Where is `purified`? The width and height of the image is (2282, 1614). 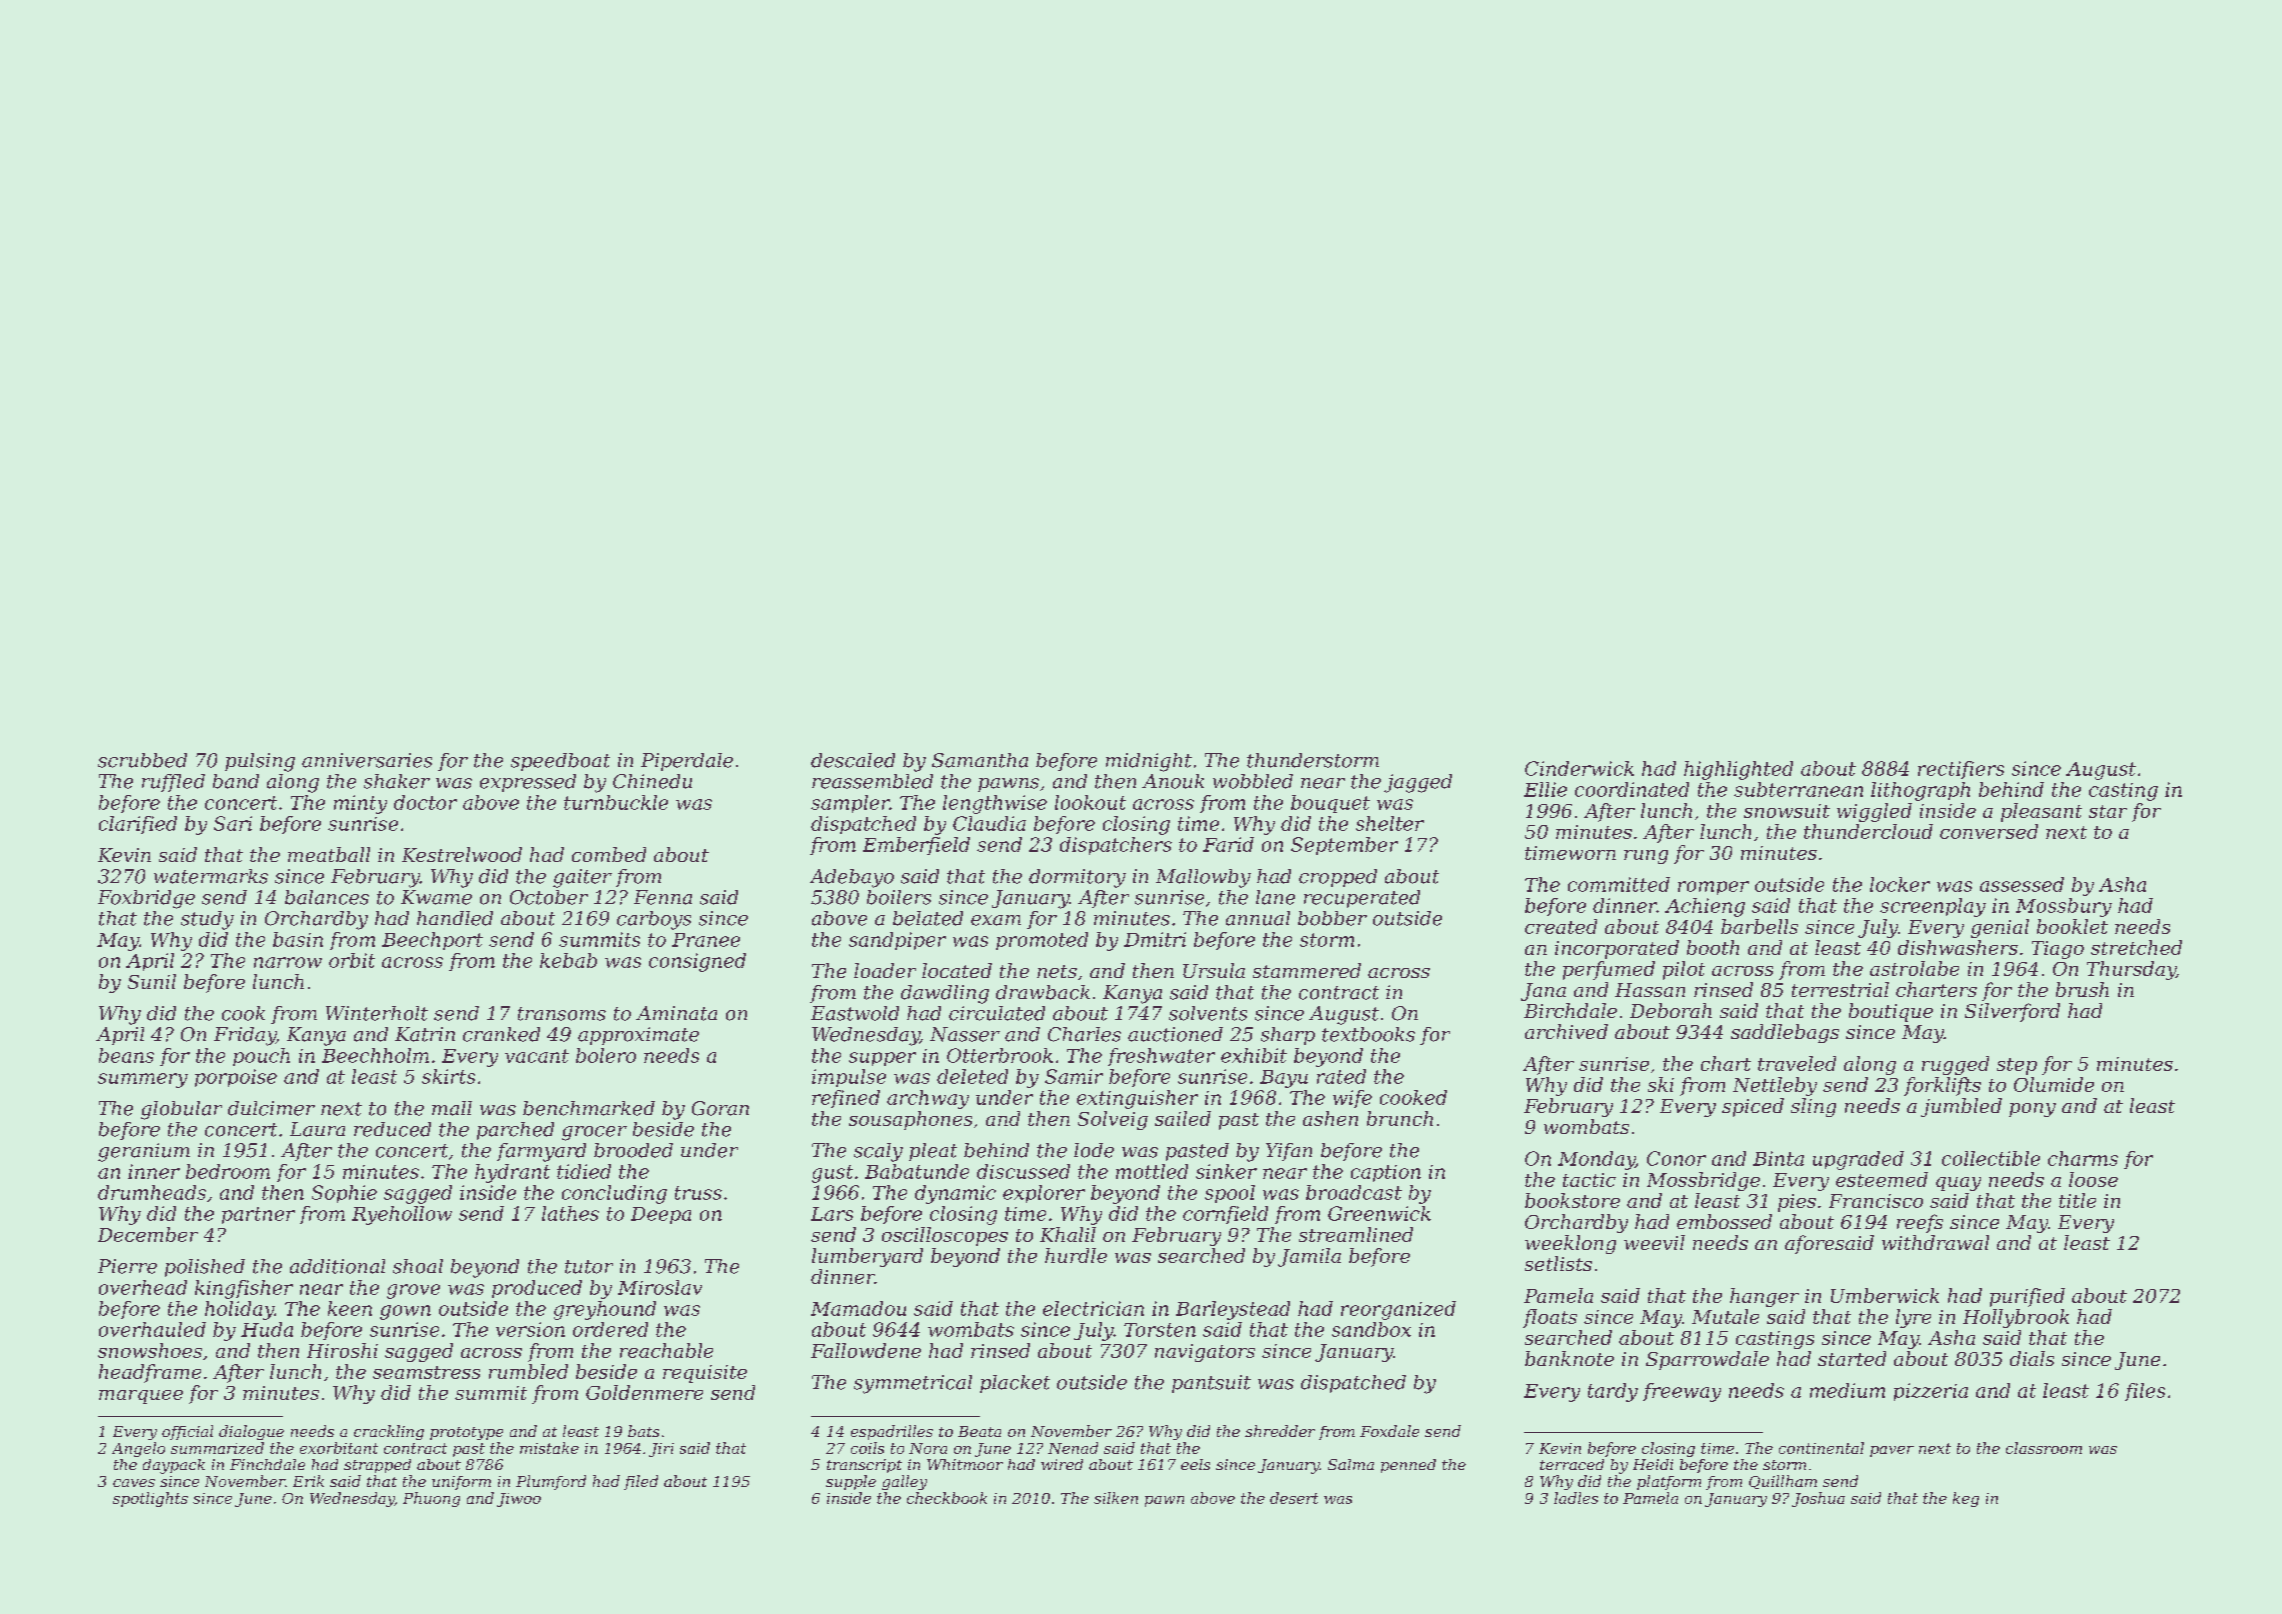
purified is located at coordinates (2027, 1297).
